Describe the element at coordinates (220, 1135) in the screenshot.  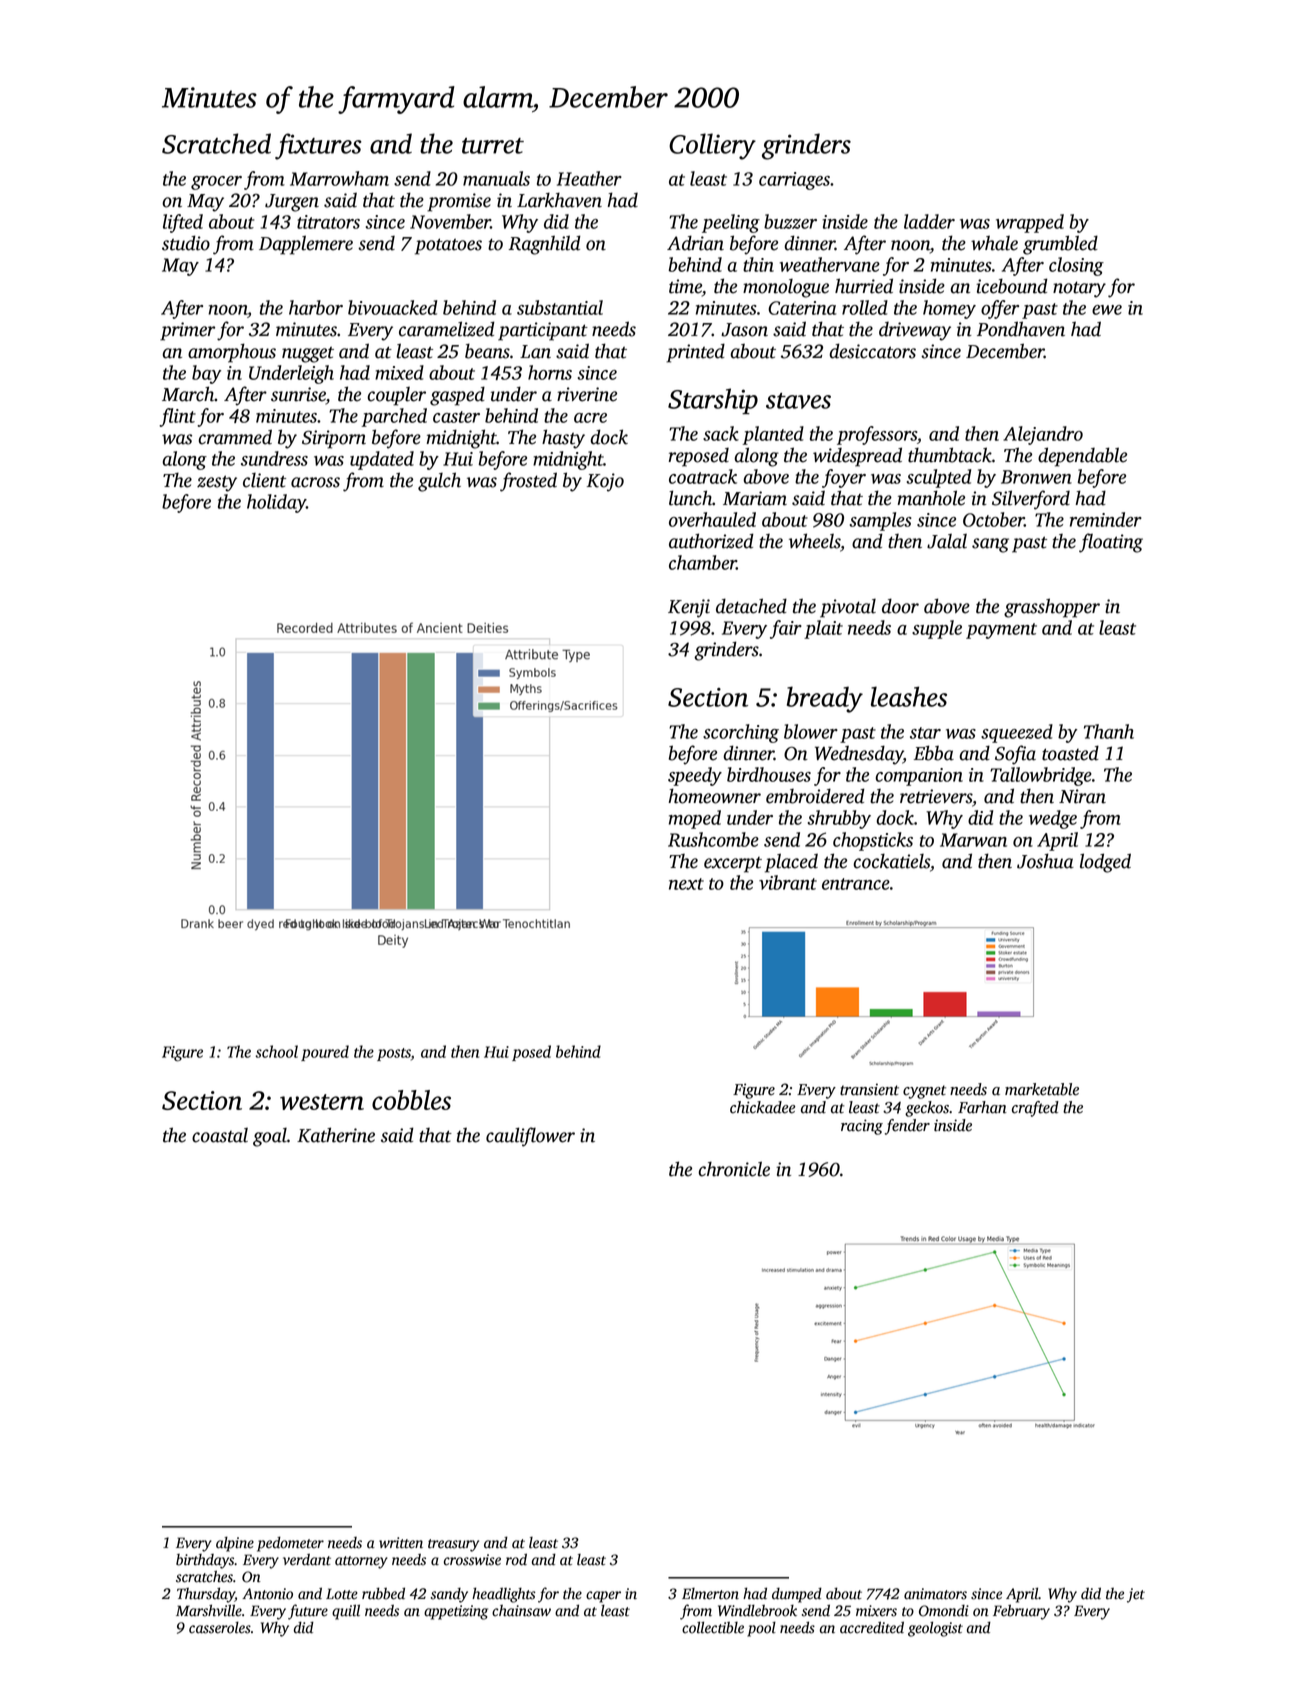
I see `coastal` at that location.
